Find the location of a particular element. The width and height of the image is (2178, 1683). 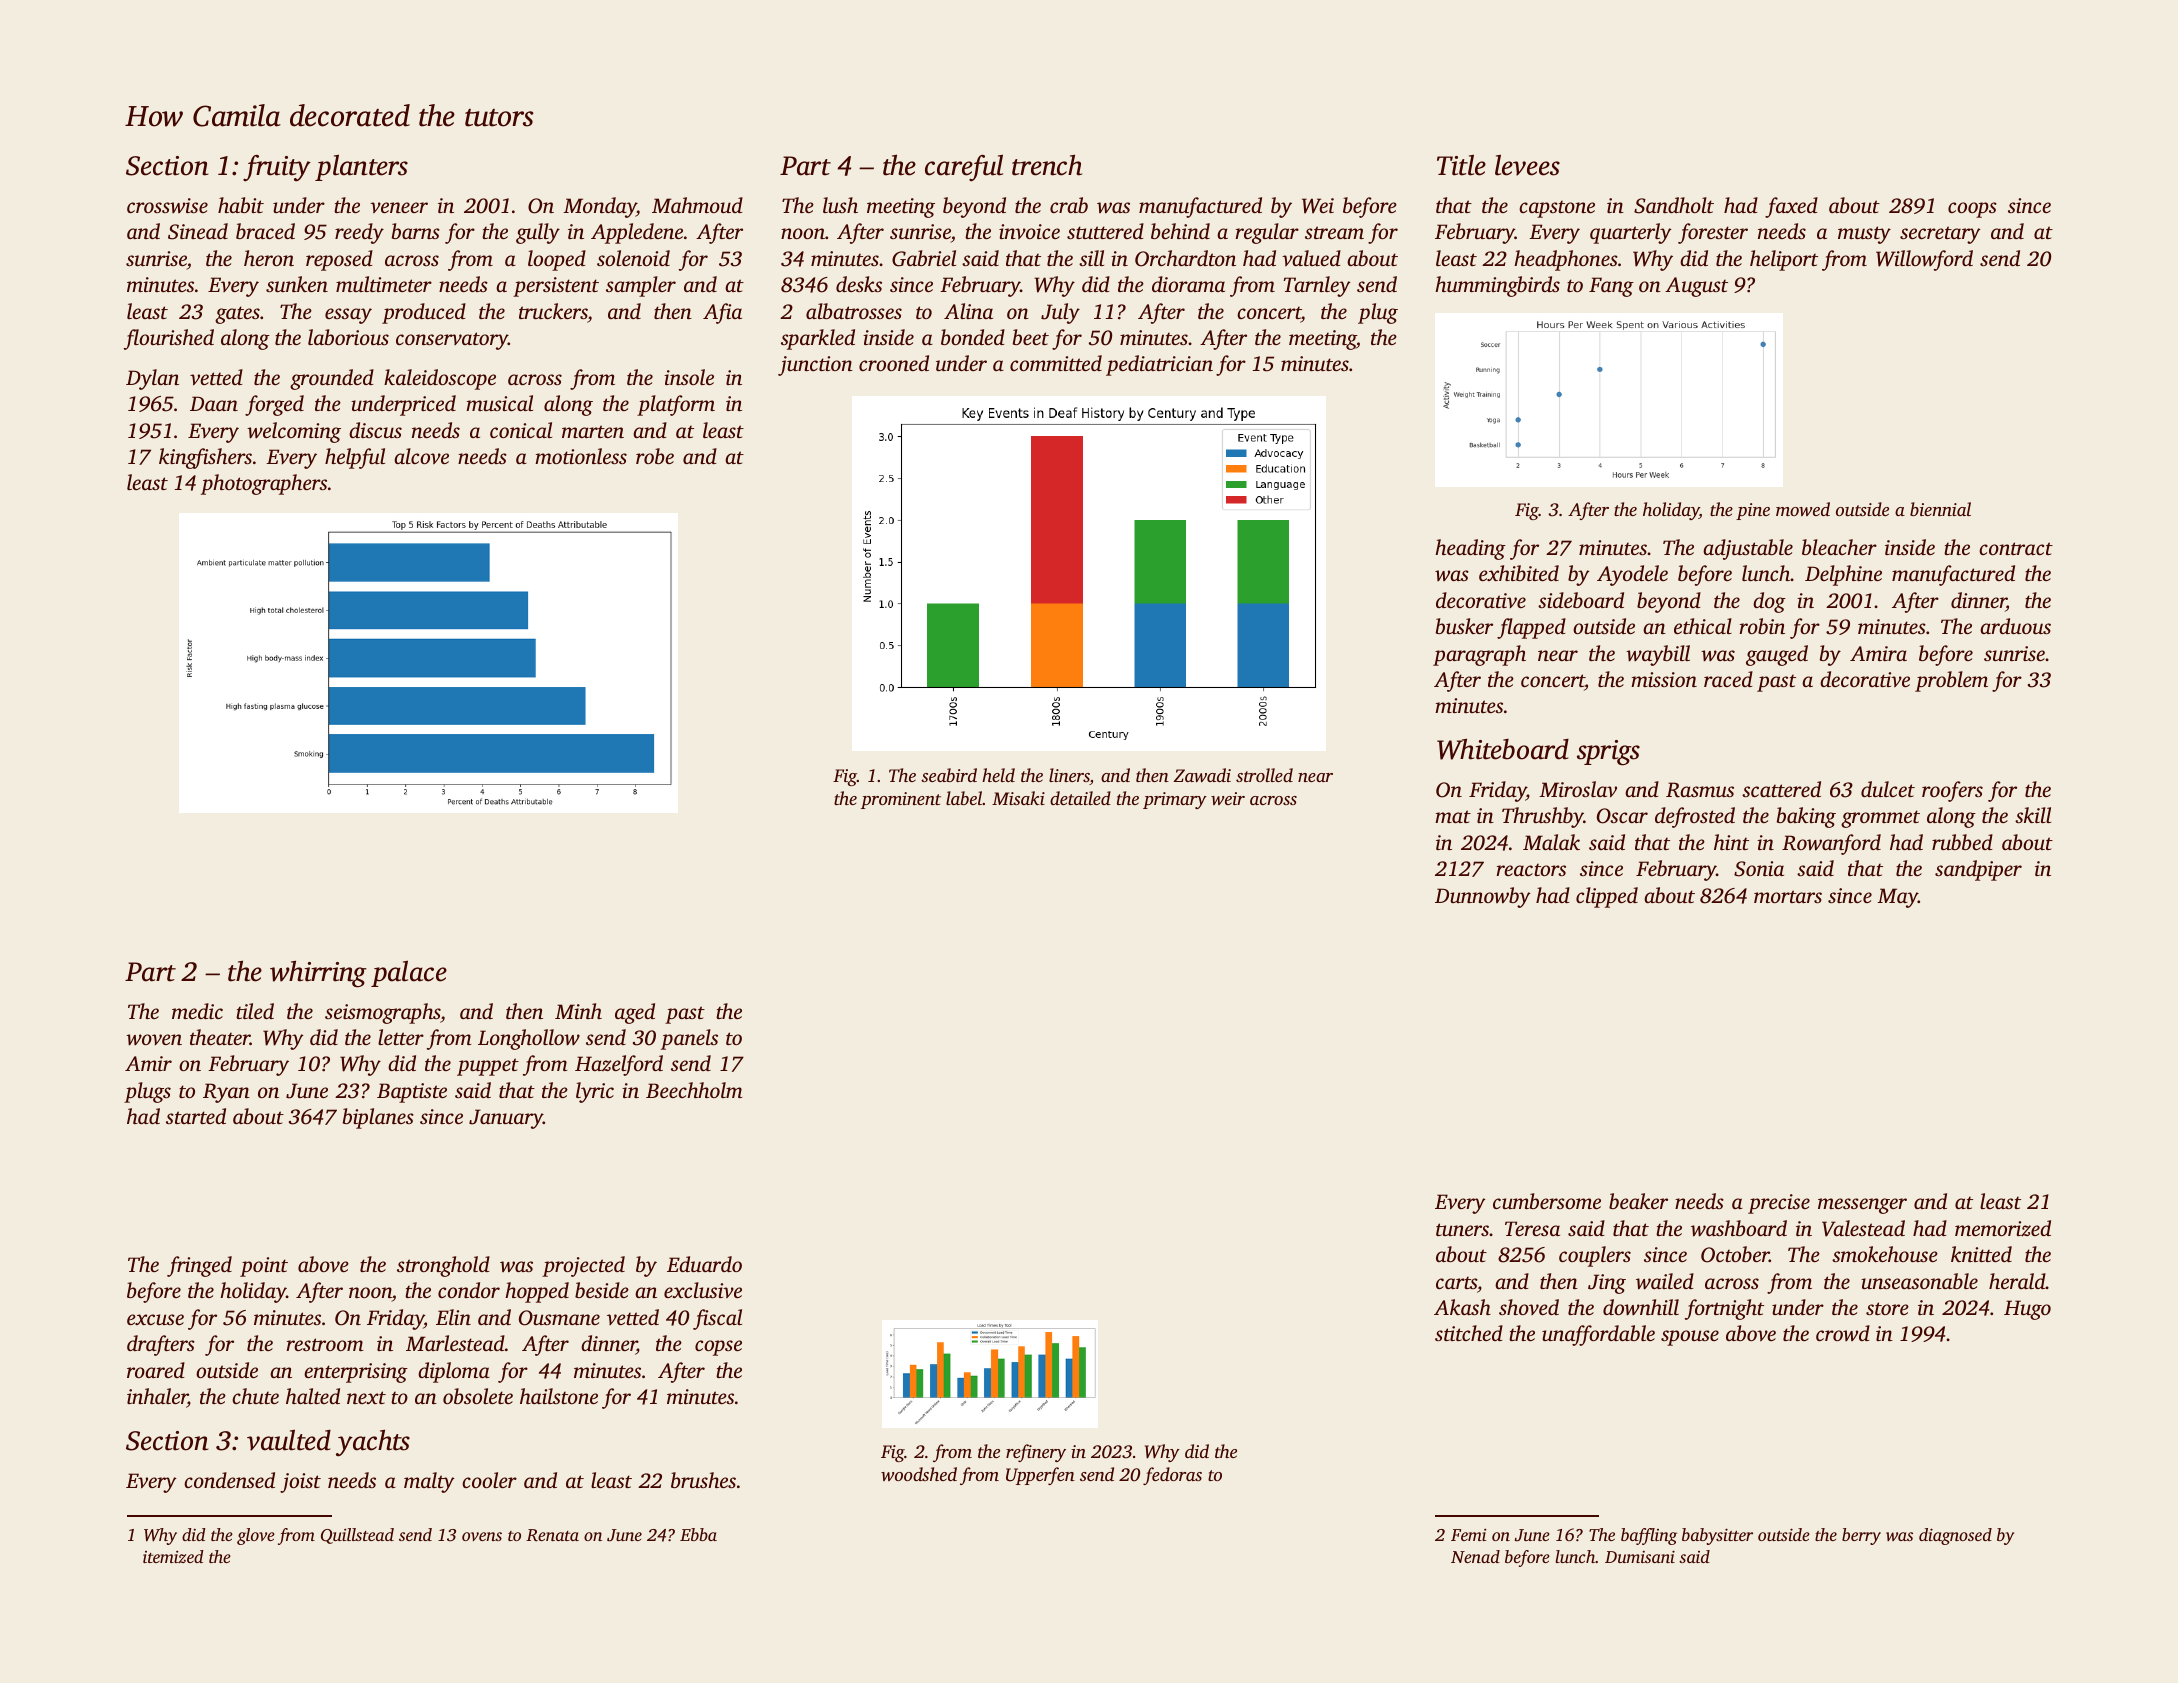

Mahmoud is located at coordinates (697, 205).
